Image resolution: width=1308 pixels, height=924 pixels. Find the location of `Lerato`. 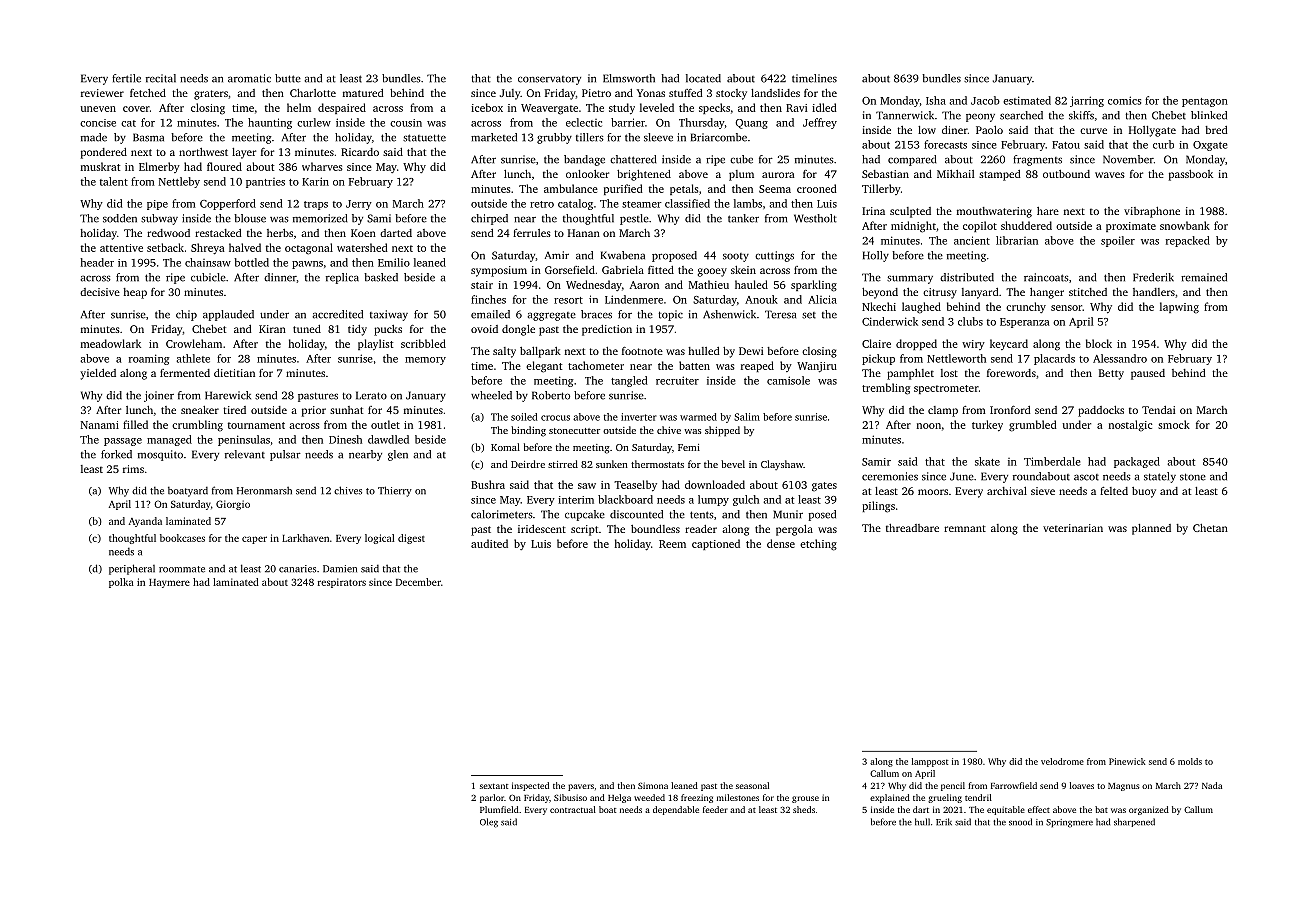

Lerato is located at coordinates (371, 395).
